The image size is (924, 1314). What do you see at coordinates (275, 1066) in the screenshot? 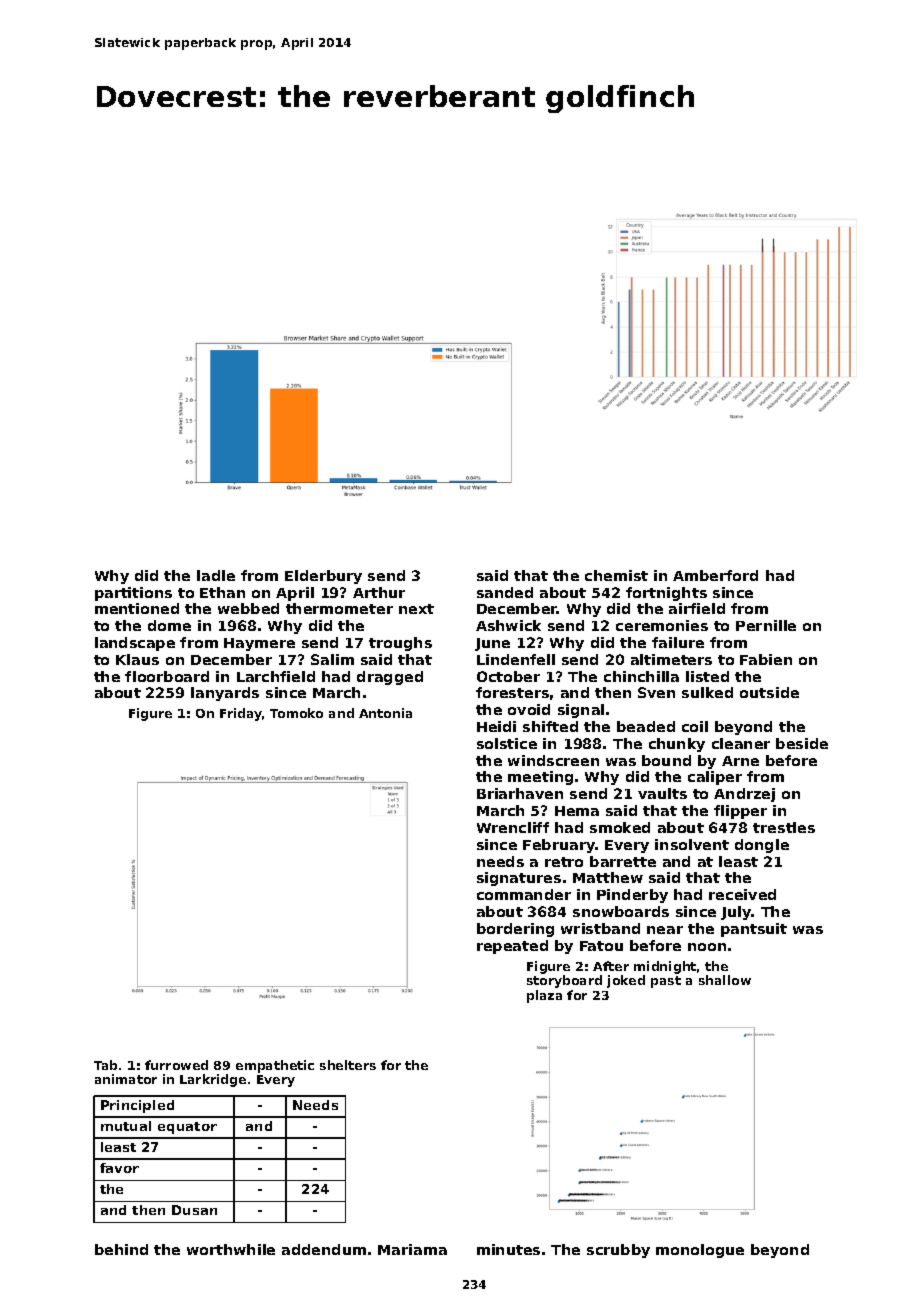
I see `empathetic` at bounding box center [275, 1066].
